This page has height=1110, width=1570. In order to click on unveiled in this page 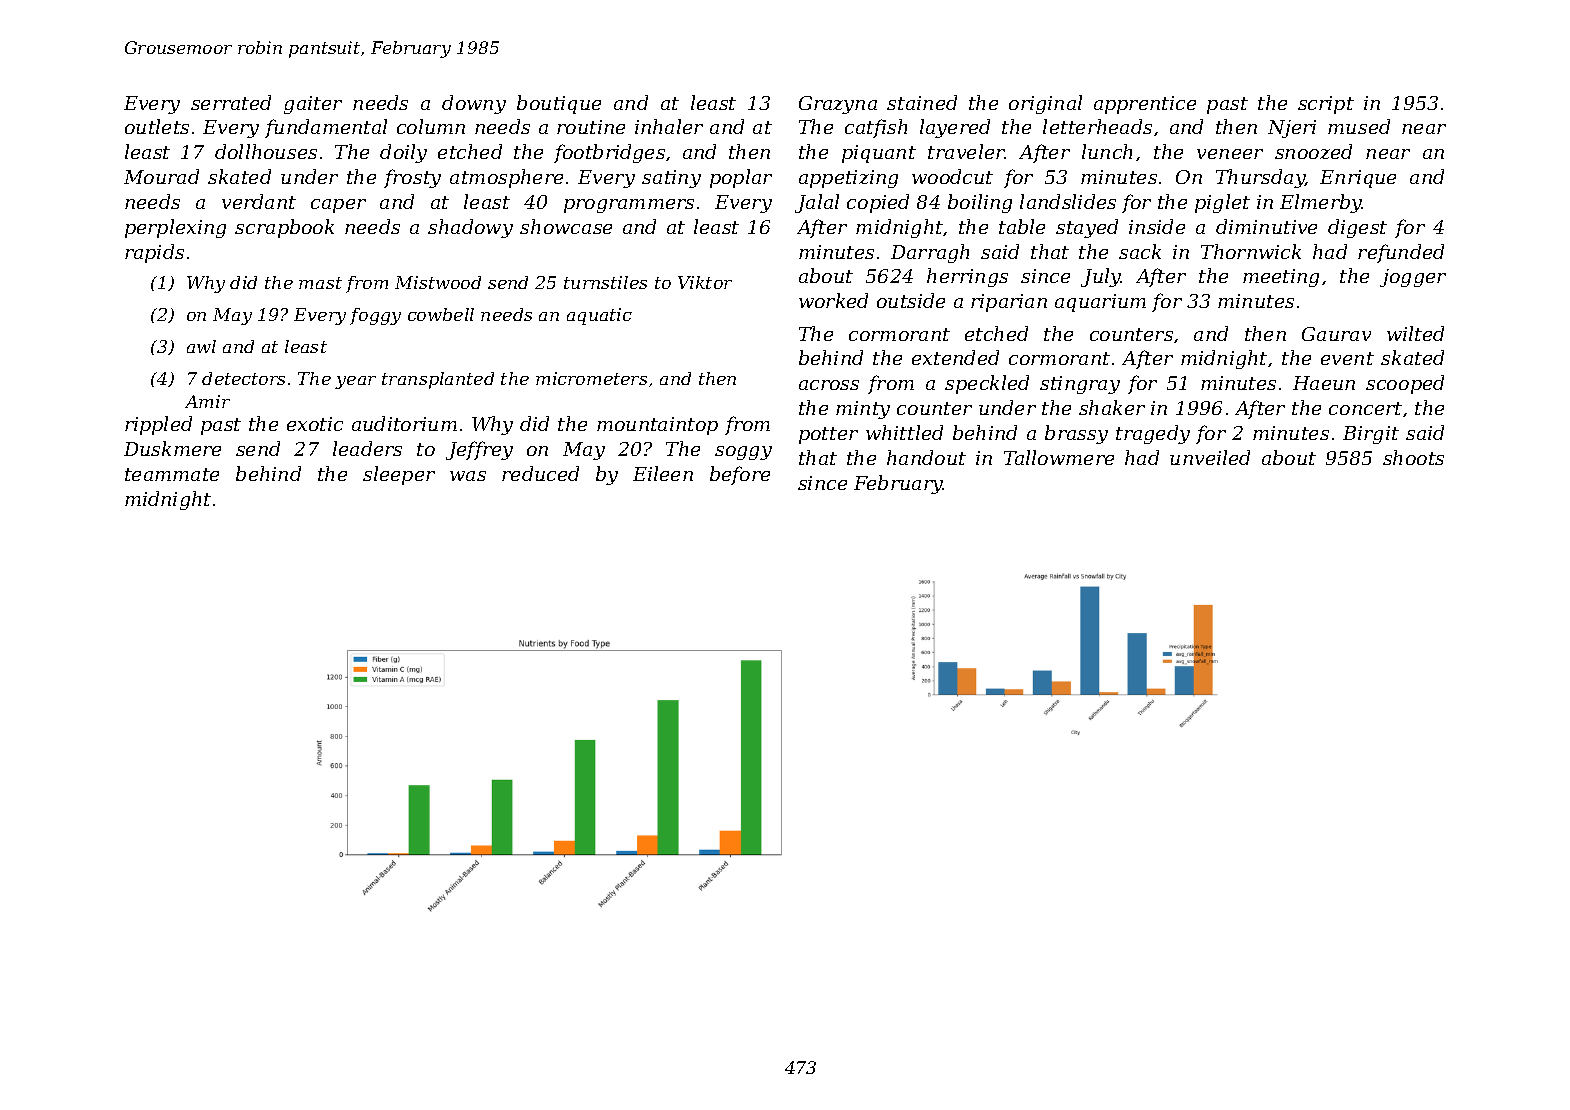, I will do `click(1210, 457)`.
